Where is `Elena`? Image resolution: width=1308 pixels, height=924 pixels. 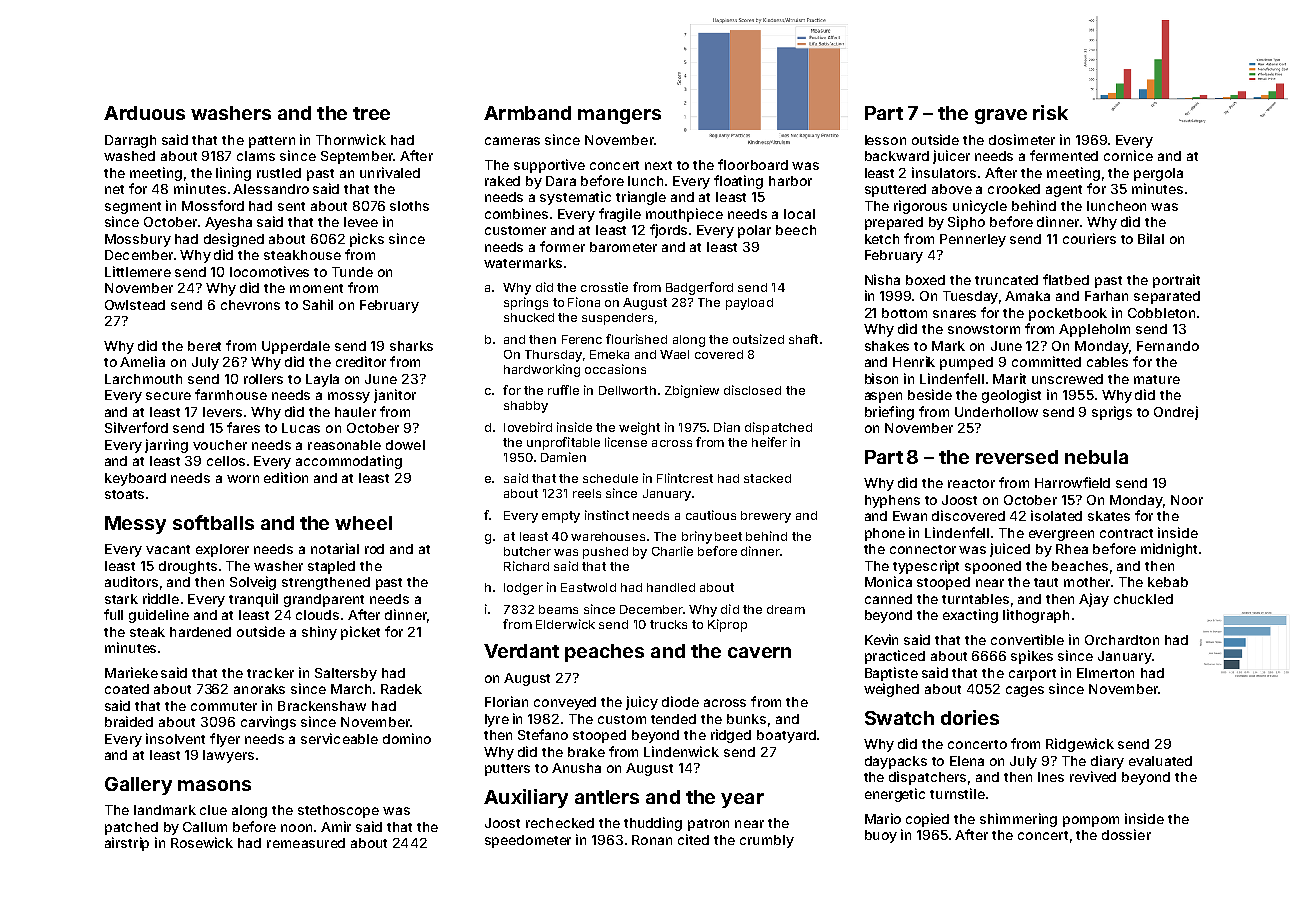 Elena is located at coordinates (967, 761).
